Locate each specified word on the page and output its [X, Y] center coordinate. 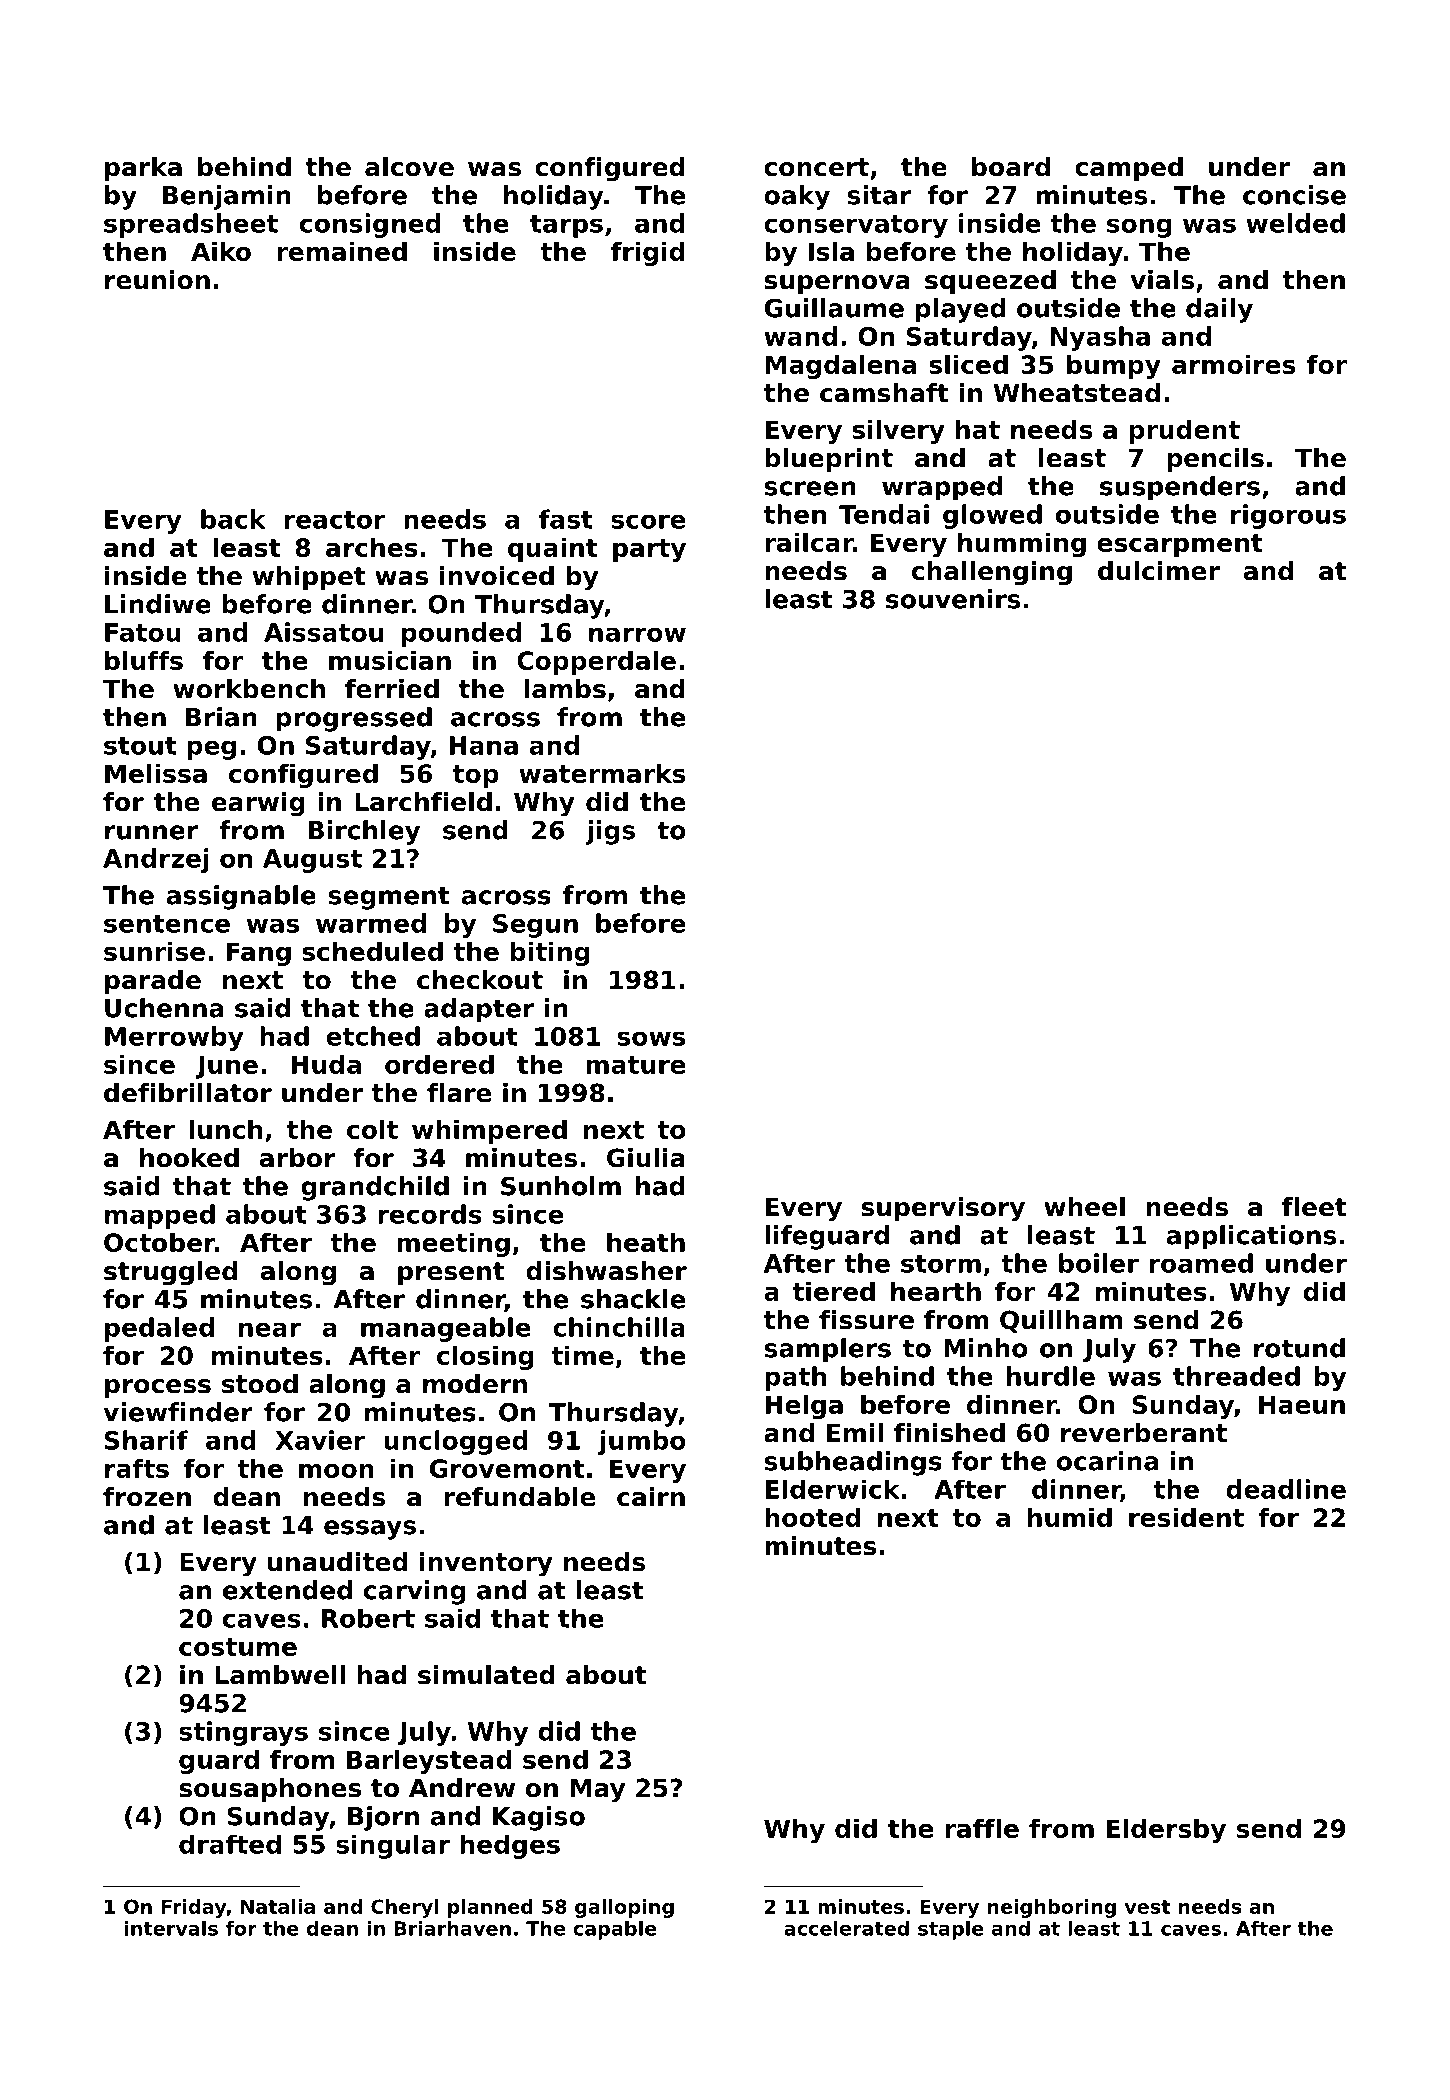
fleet [1314, 1207]
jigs [610, 832]
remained [342, 251]
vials [1162, 280]
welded [1295, 223]
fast [566, 519]
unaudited [338, 1562]
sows [651, 1038]
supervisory [943, 1209]
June [227, 1067]
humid [1070, 1517]
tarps [566, 226]
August [312, 861]
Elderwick [833, 1489]
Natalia [278, 1906]
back [233, 519]
